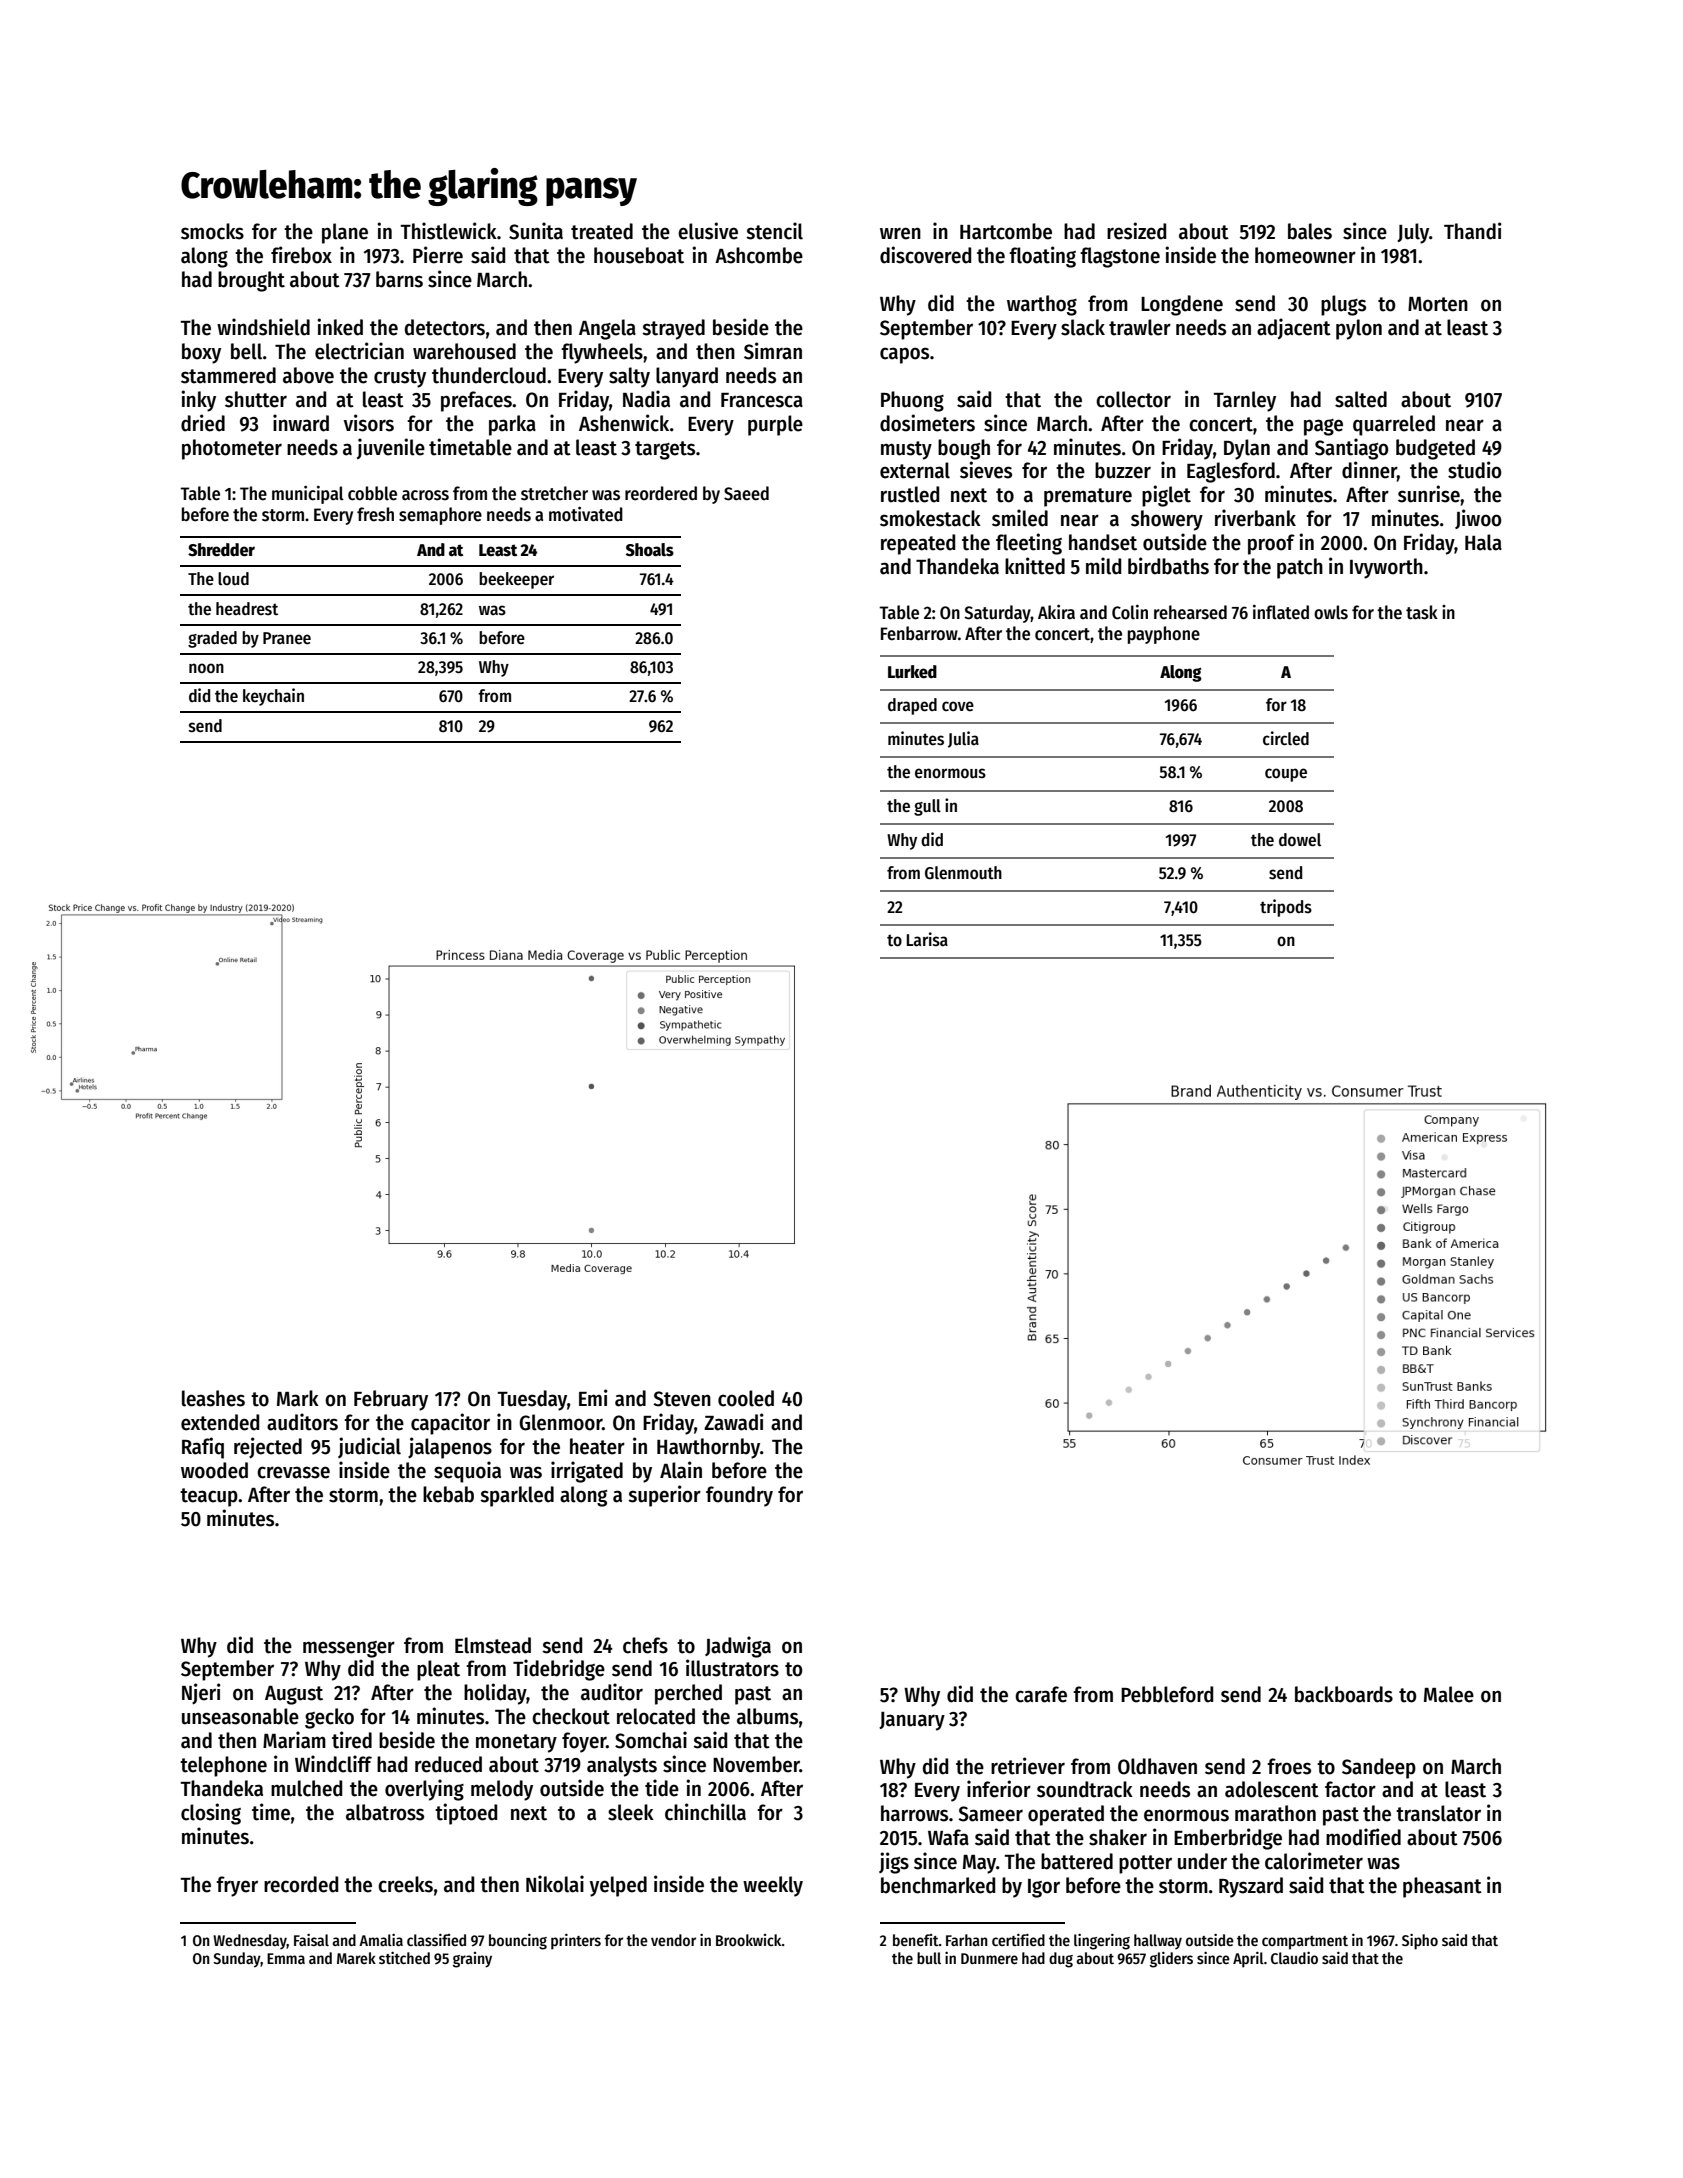  Describe the element at coordinates (449, 231) in the screenshot. I see `Thistlewick` at that location.
